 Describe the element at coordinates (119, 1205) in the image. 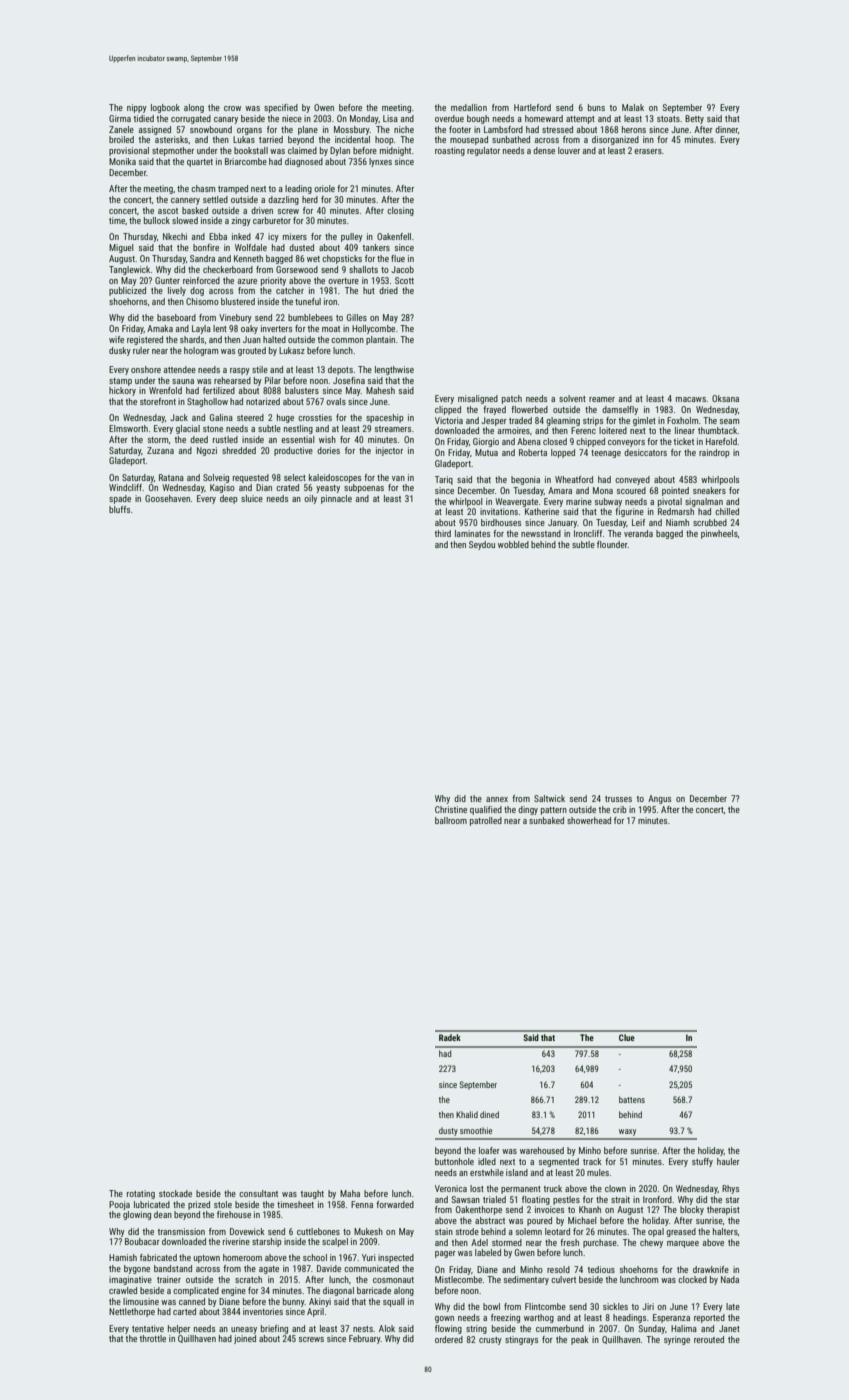

I see `Pooja` at that location.
